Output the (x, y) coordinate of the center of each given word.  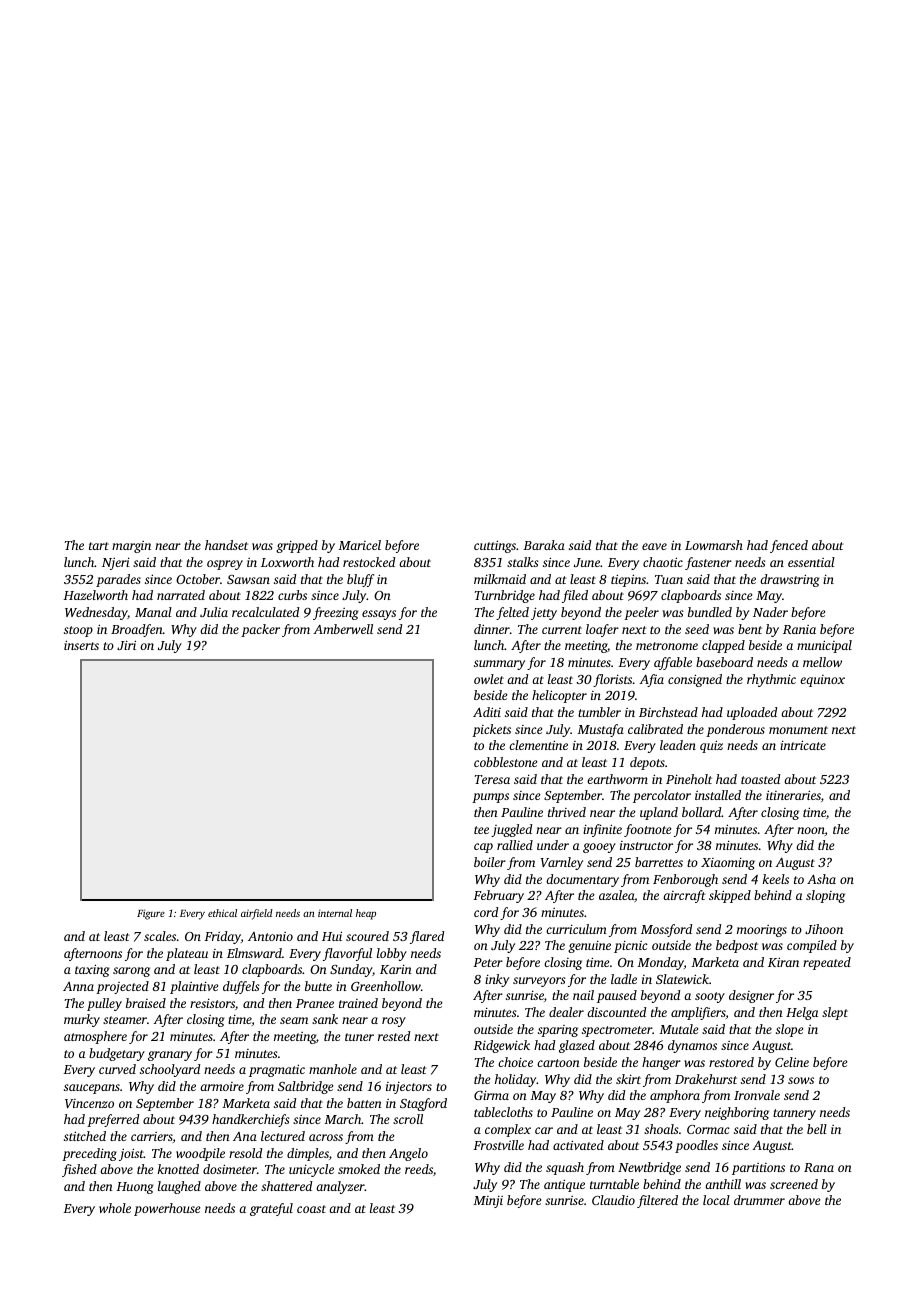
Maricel (359, 545)
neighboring (737, 1113)
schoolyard (170, 1070)
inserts (81, 645)
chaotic (663, 562)
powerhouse (167, 1209)
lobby (392, 954)
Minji (488, 1201)
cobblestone (506, 762)
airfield (257, 914)
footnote (648, 830)
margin (131, 547)
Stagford (423, 1104)
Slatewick (682, 979)
